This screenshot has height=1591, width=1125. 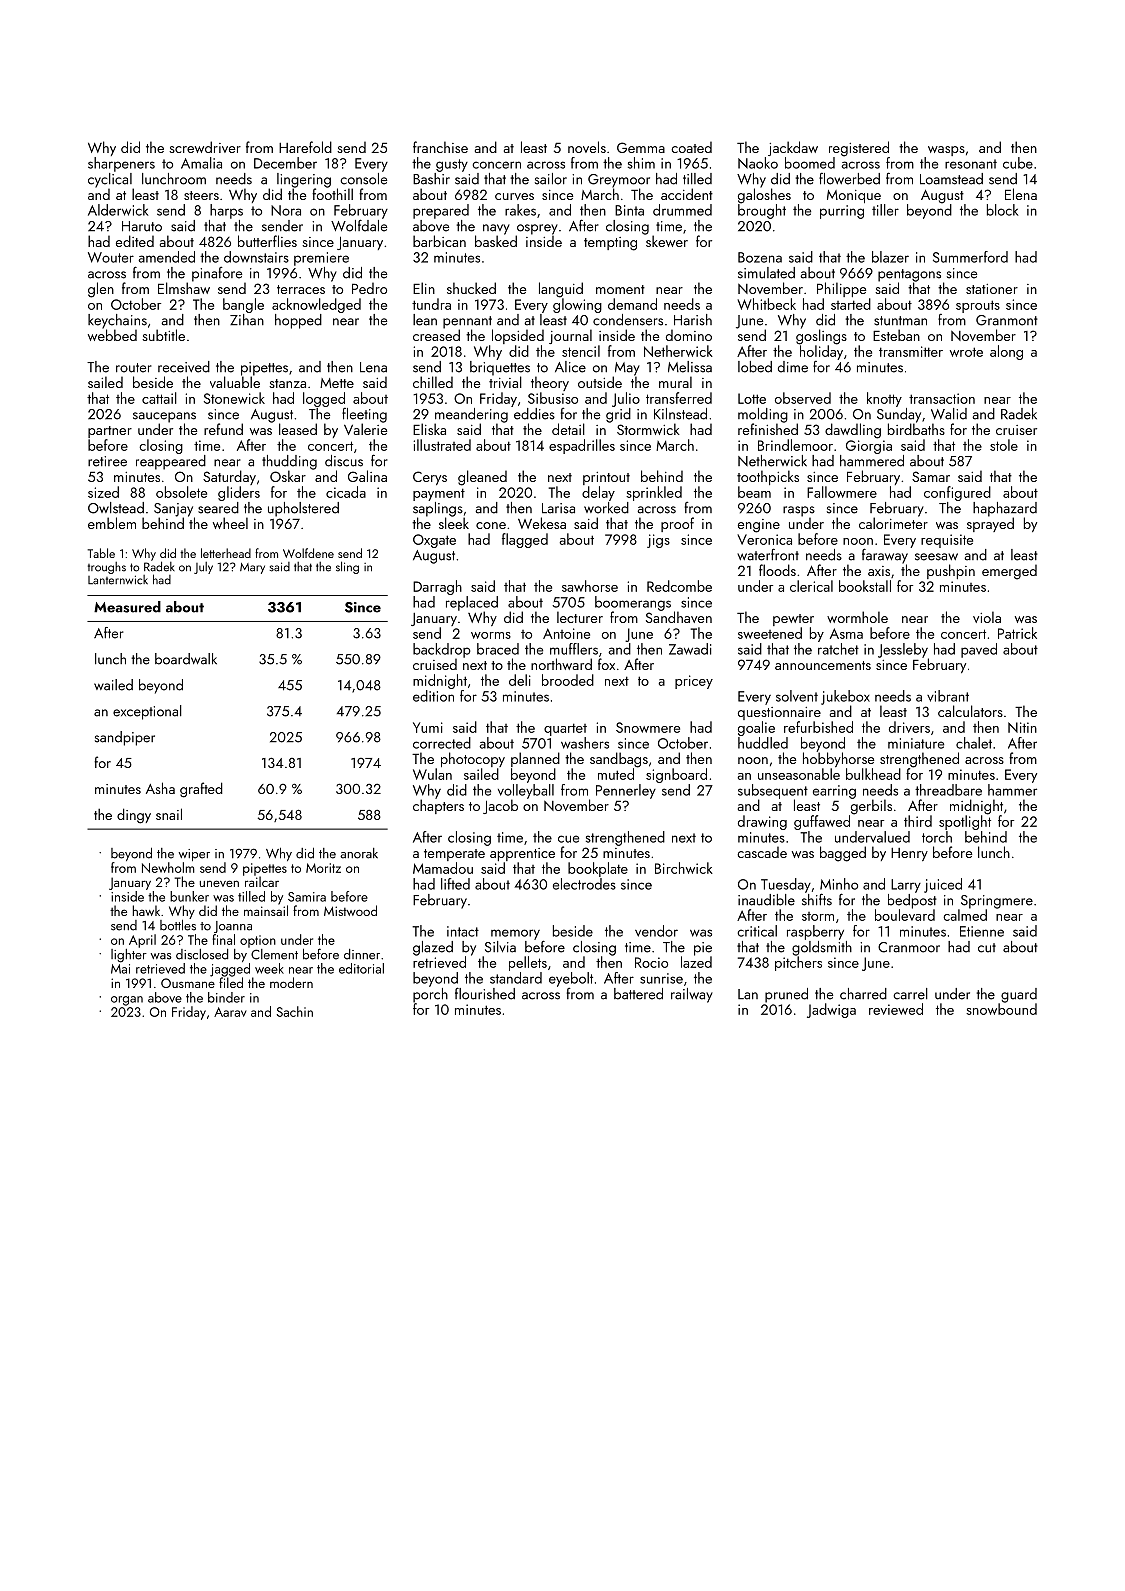 What do you see at coordinates (431, 304) in the screenshot?
I see `tundra` at bounding box center [431, 304].
